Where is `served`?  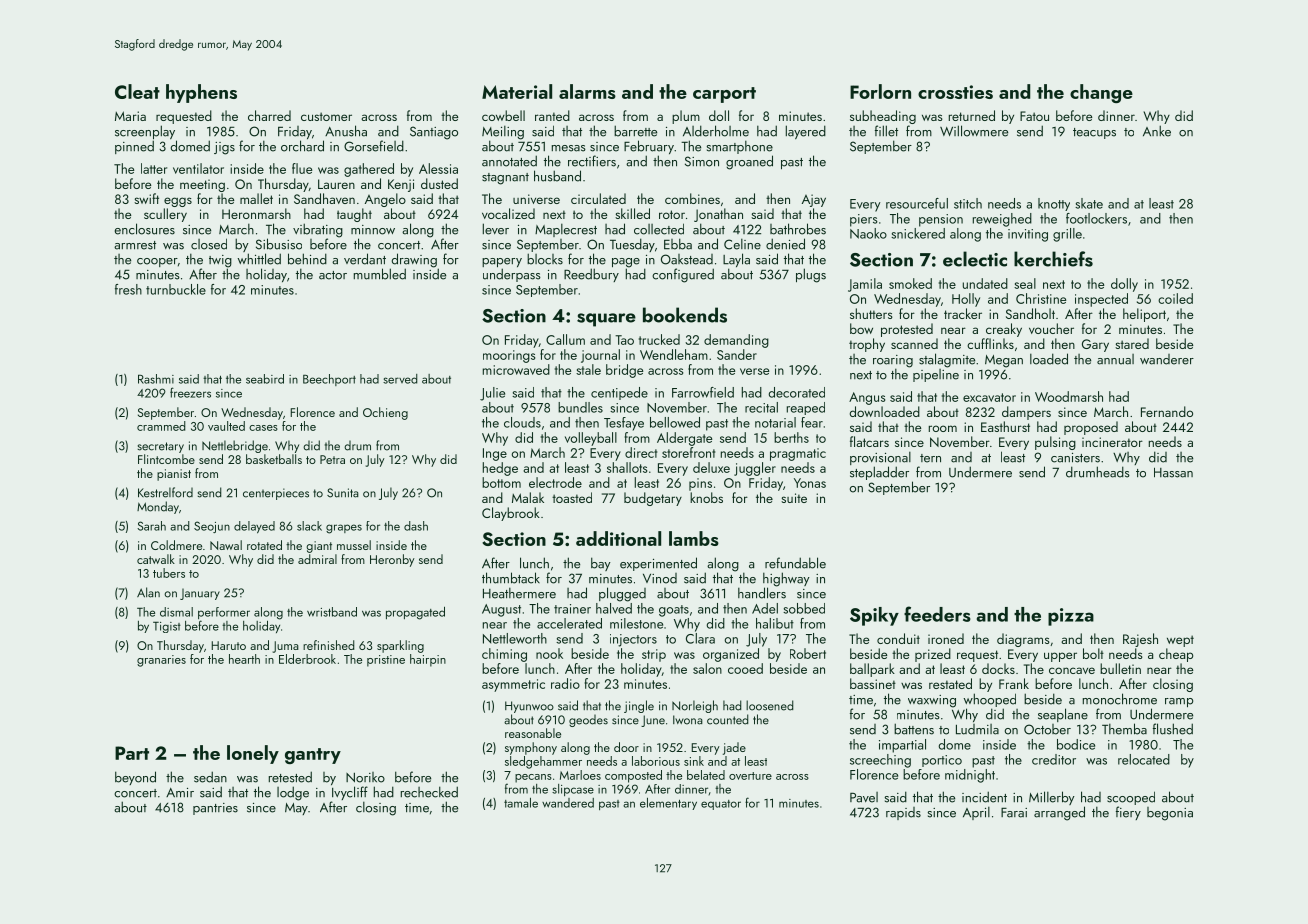
served is located at coordinates (400, 379).
